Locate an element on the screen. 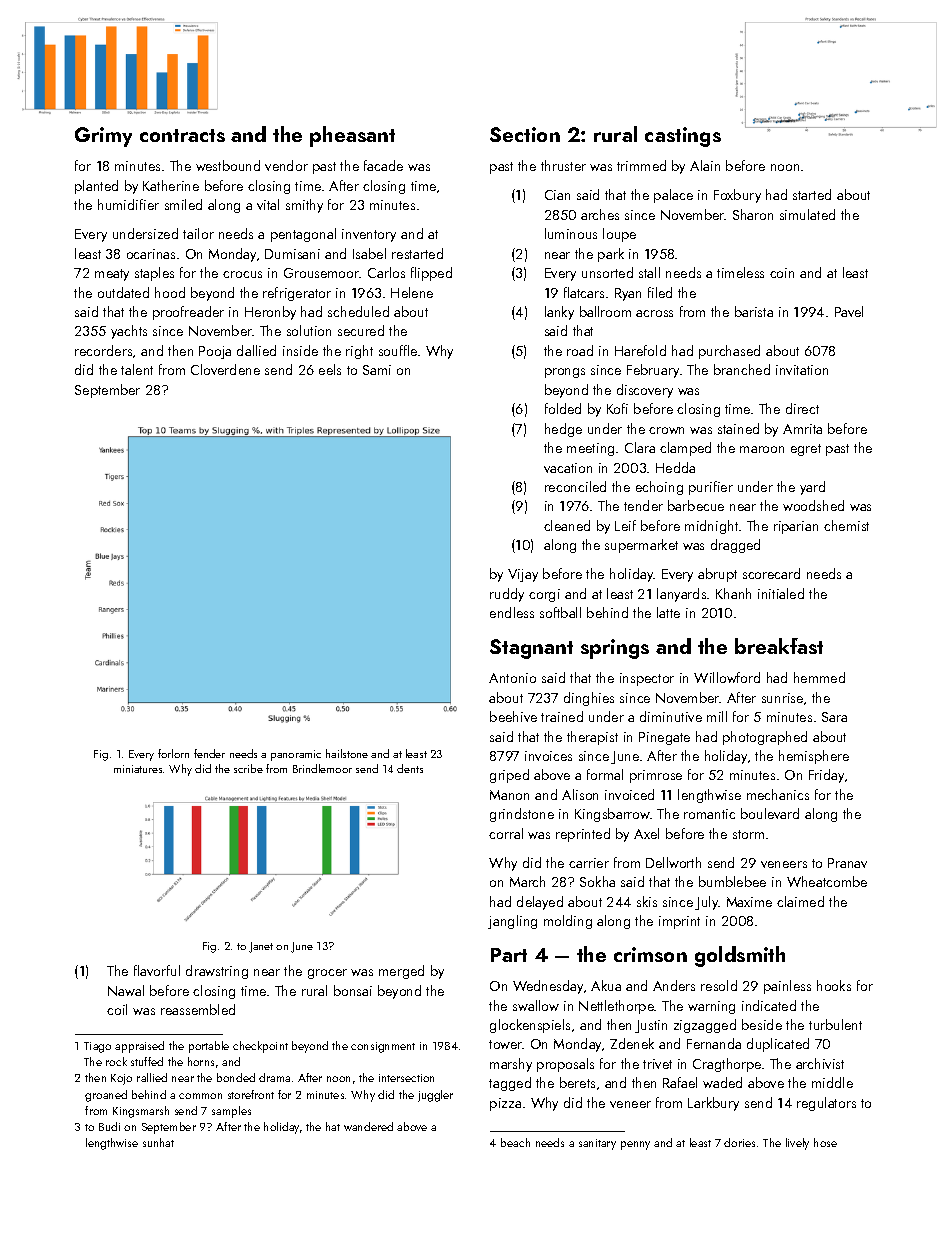 This screenshot has width=952, height=1233. sunhat is located at coordinates (158, 1142).
